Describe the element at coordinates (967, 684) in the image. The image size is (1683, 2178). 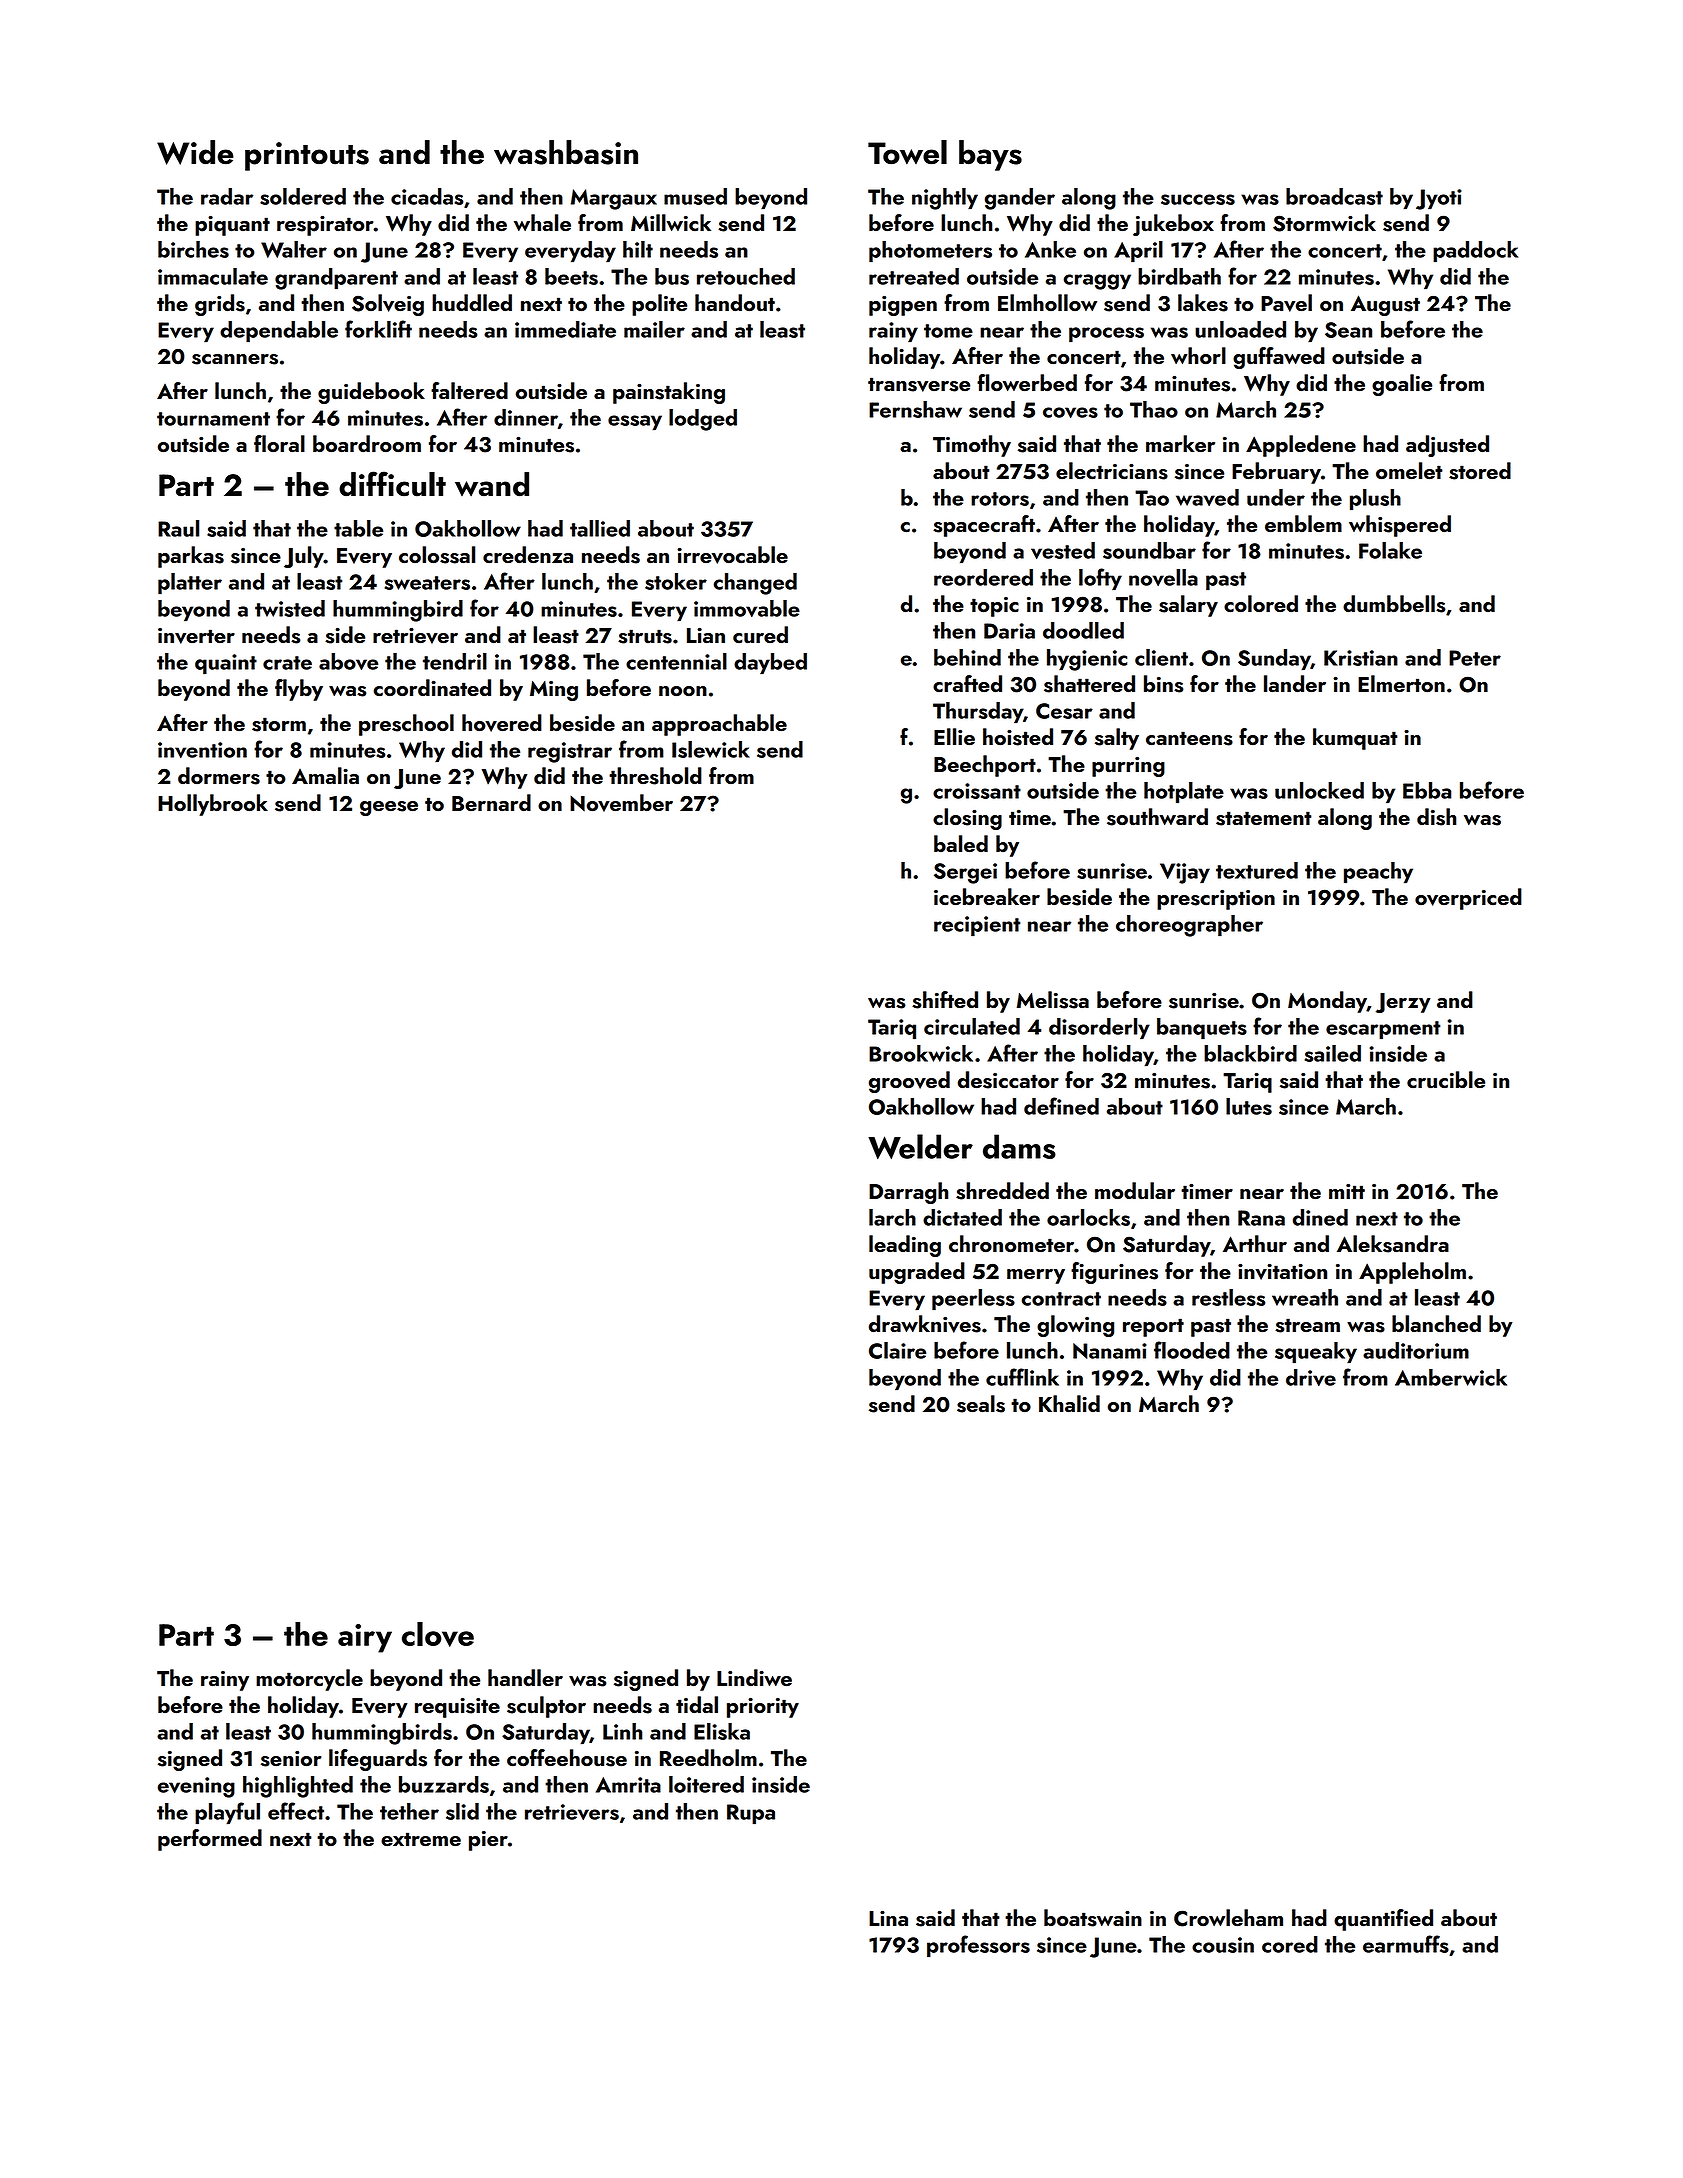
I see `crafted` at that location.
